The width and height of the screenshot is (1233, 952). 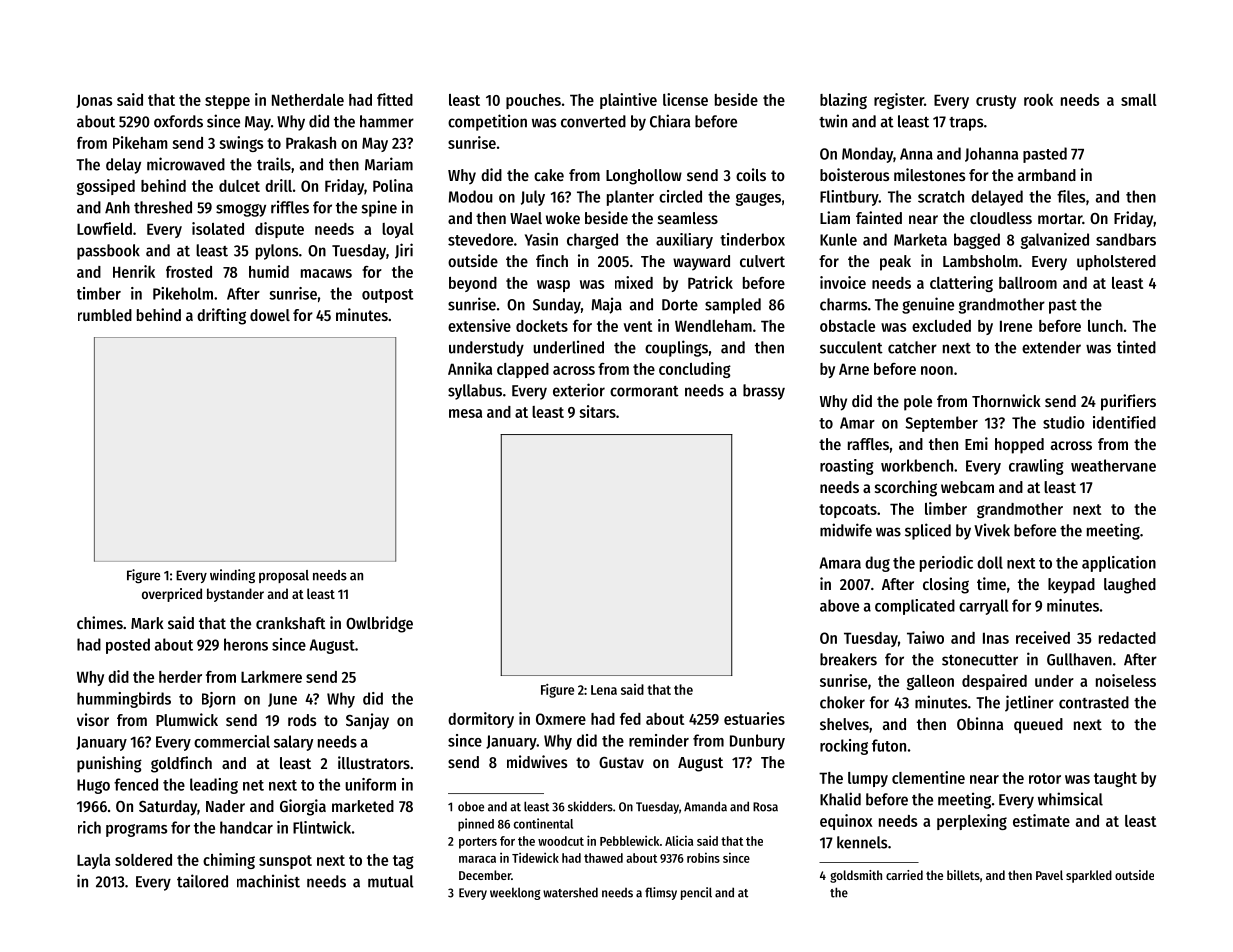 I want to click on license, so click(x=685, y=99).
